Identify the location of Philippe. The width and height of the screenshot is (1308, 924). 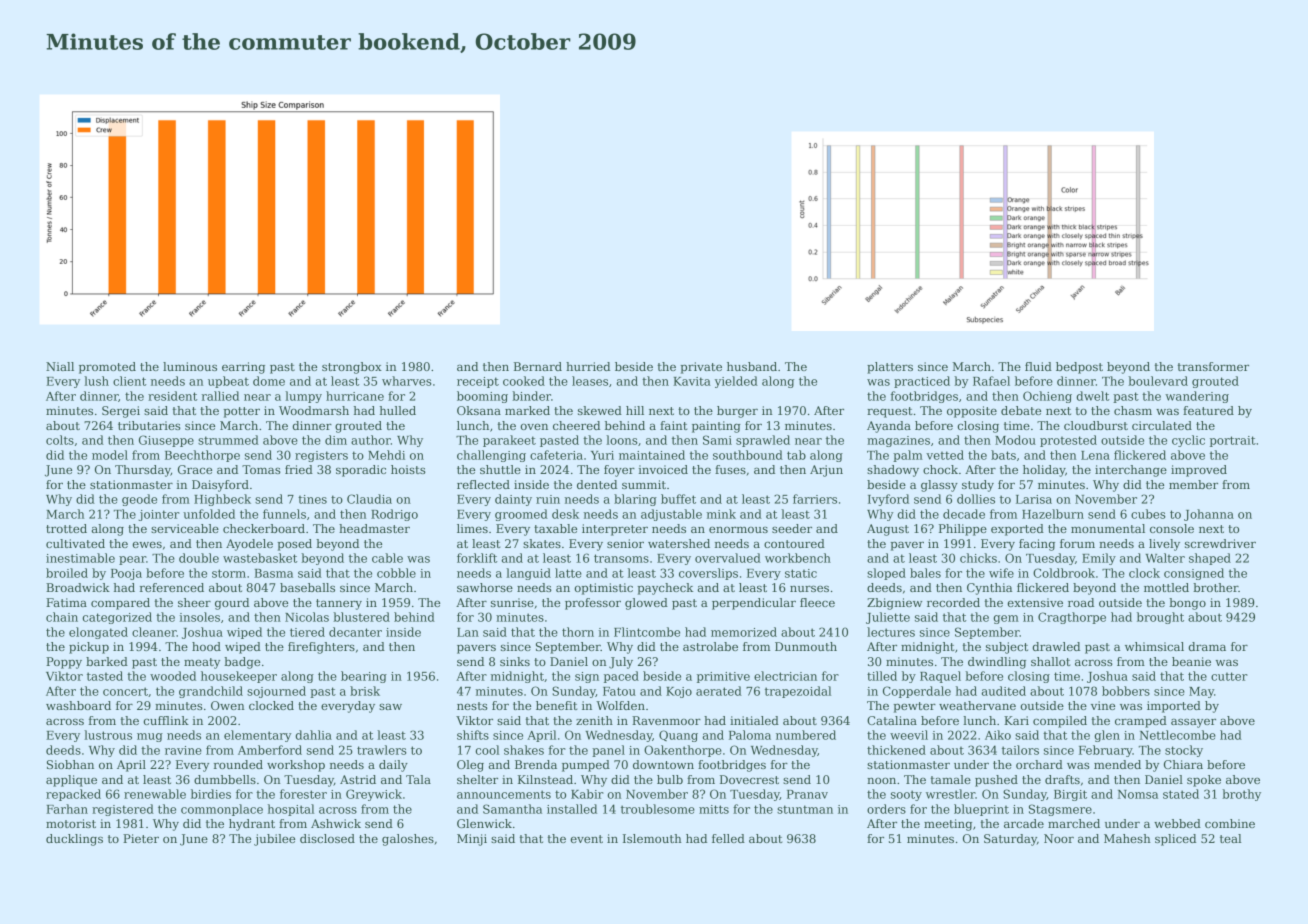
(963, 530).
